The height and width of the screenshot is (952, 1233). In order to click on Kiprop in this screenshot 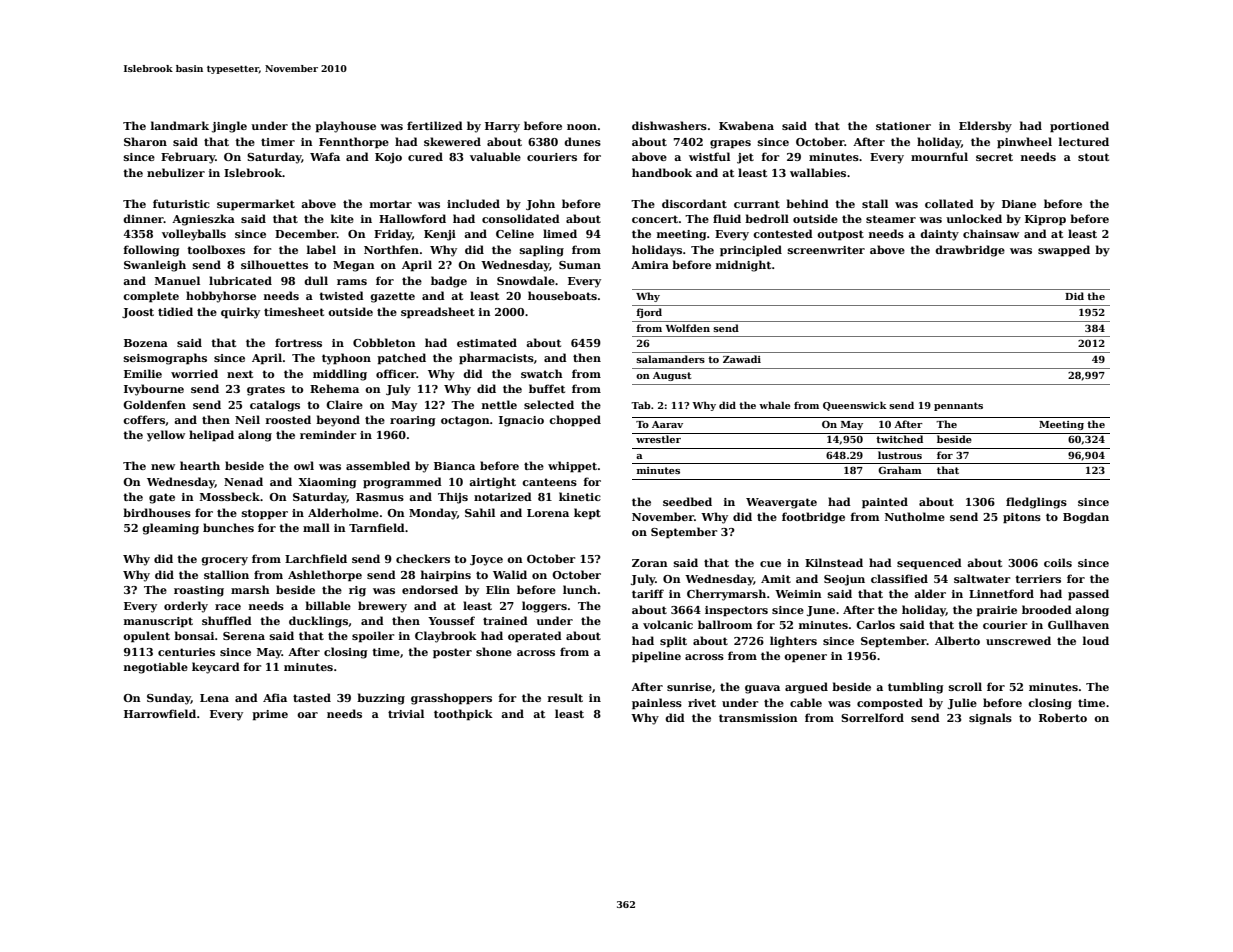, I will do `click(1045, 220)`.
